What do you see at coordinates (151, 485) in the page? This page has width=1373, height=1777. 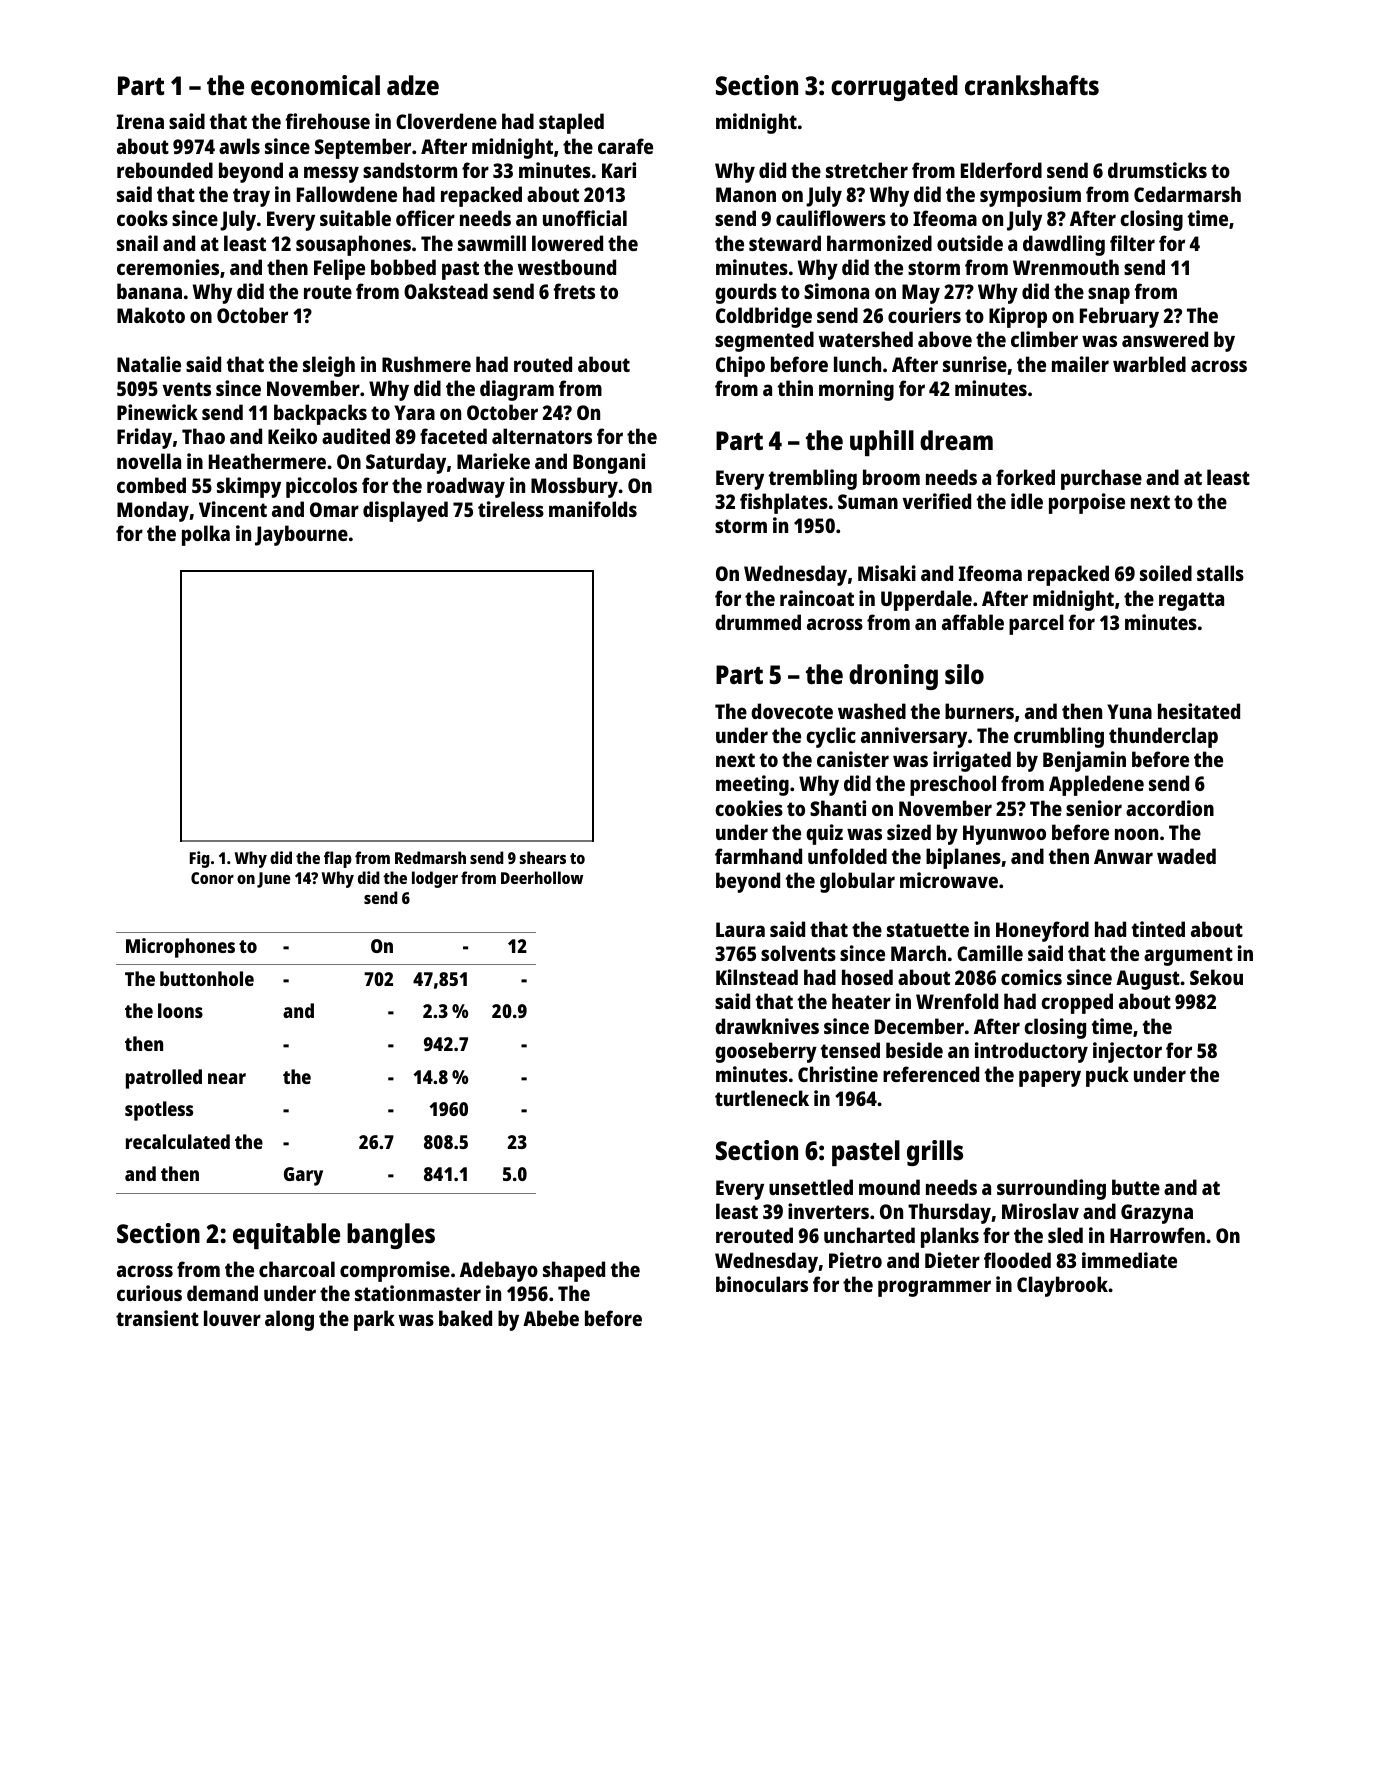 I see `combed` at bounding box center [151, 485].
